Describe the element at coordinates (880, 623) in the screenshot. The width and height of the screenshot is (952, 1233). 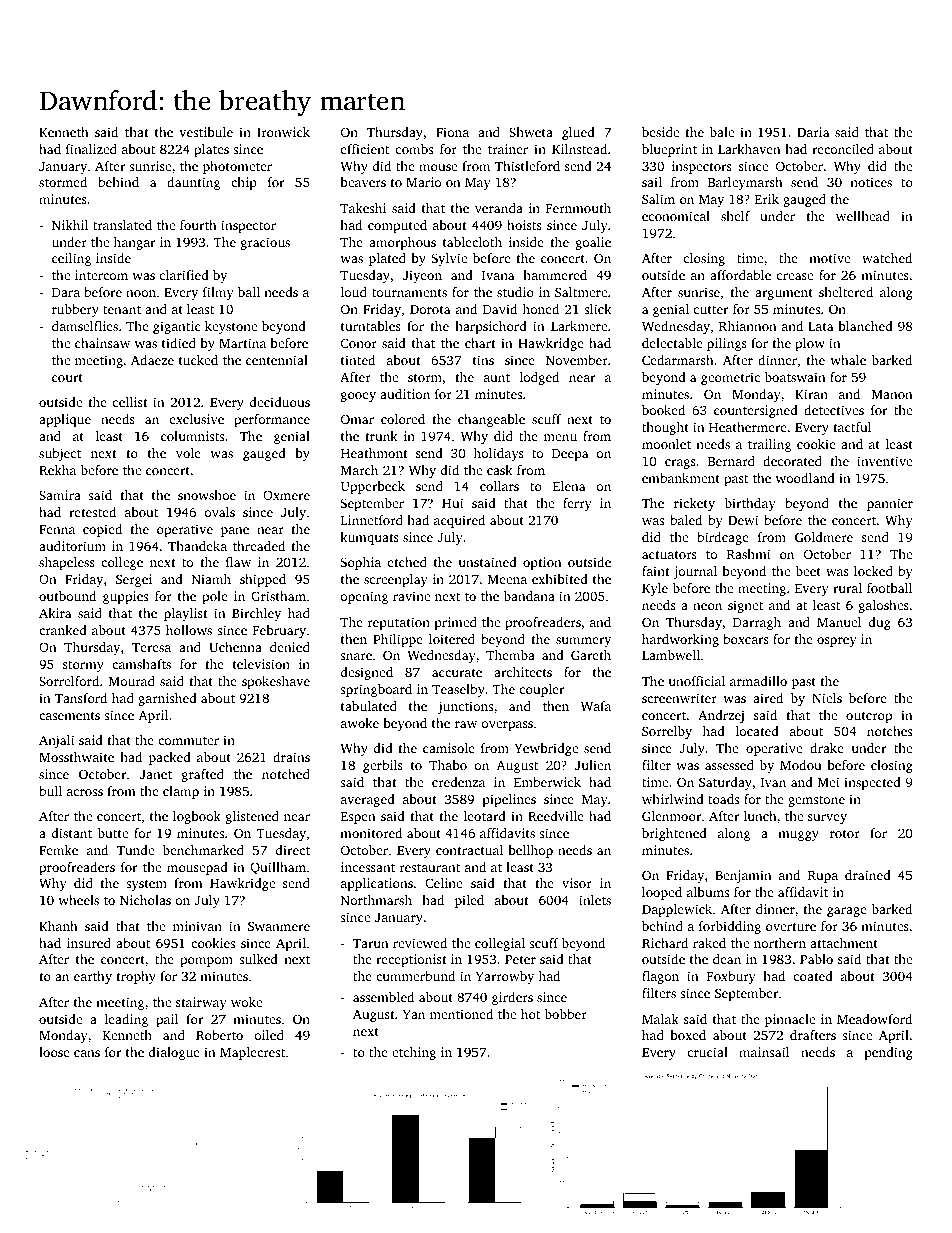
I see `dug` at that location.
